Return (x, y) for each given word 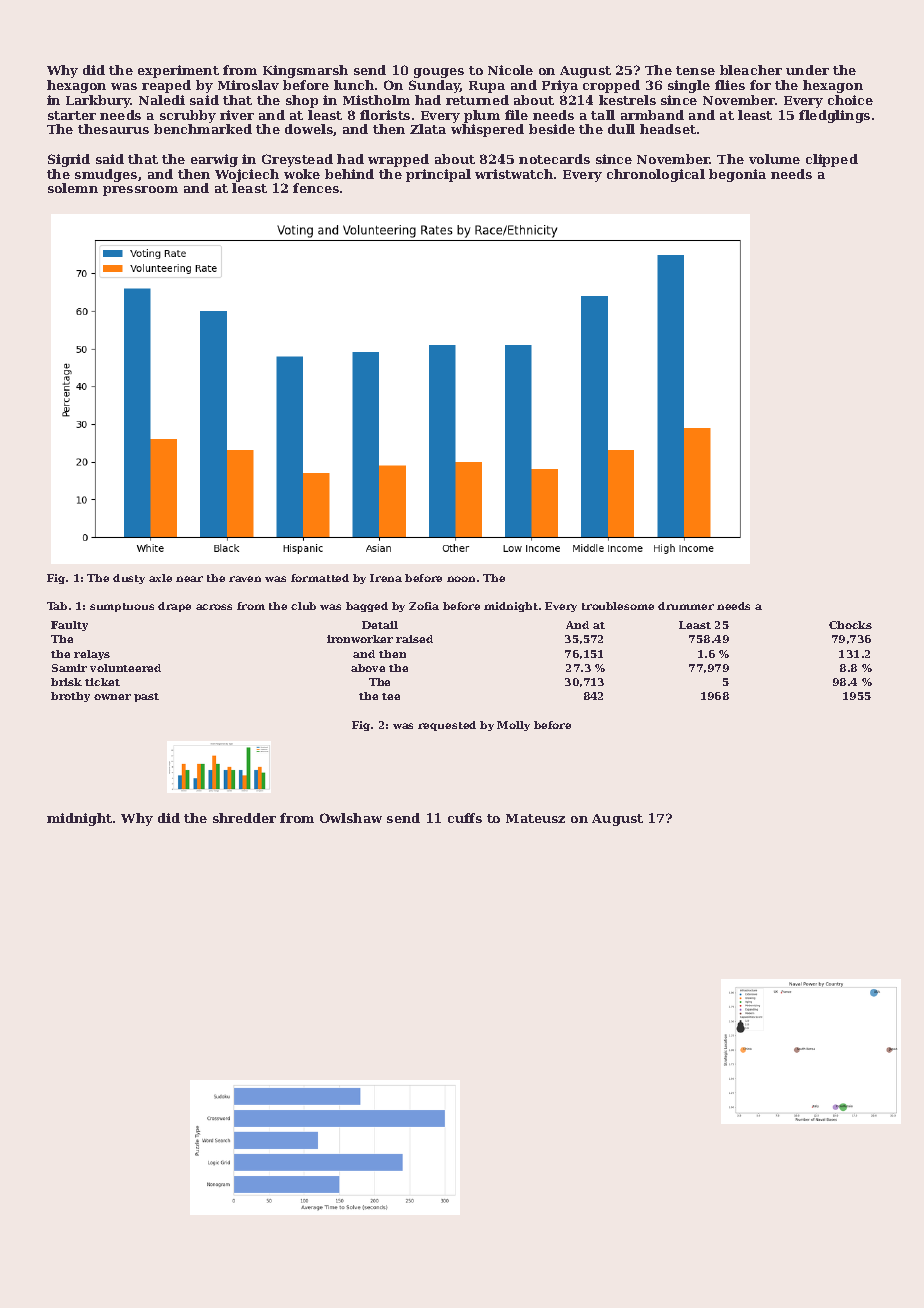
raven (245, 579)
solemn (73, 188)
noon (461, 579)
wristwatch (514, 174)
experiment (178, 71)
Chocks (850, 625)
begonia (737, 175)
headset (668, 129)
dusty (129, 579)
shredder (244, 818)
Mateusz (535, 818)
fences (316, 188)
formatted (320, 578)
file (516, 115)
